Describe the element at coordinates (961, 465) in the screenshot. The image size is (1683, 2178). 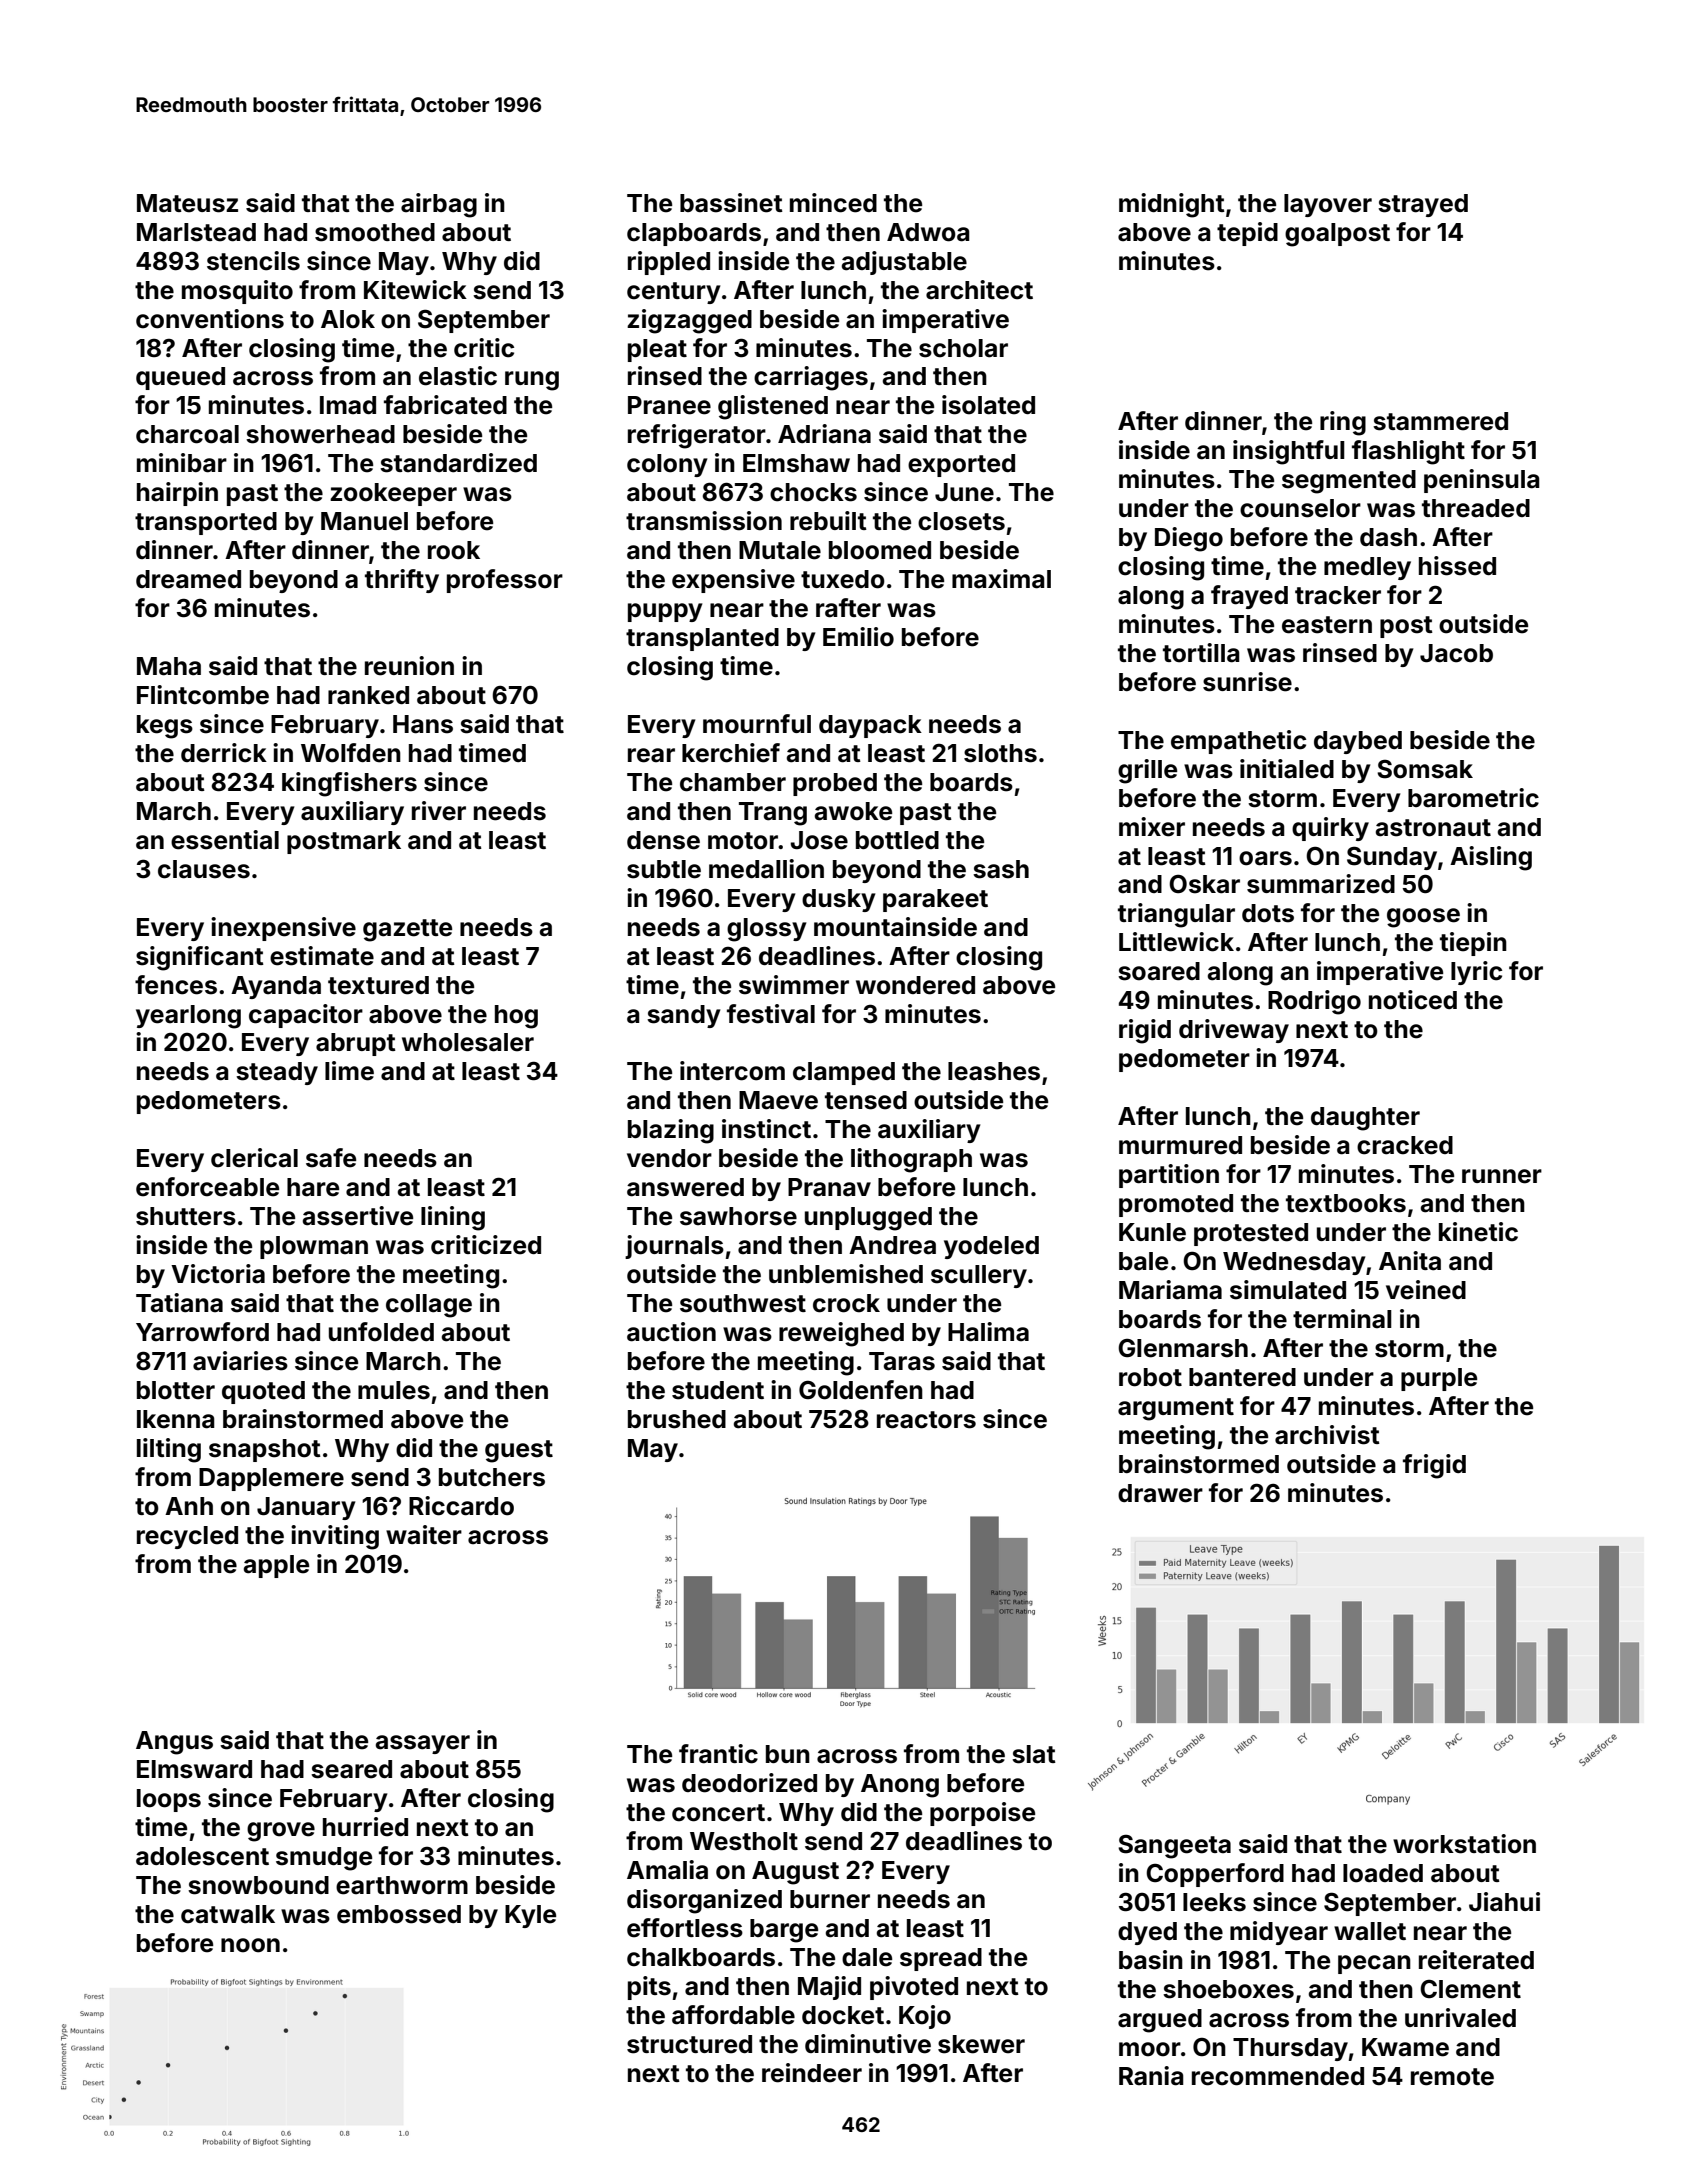
I see `exported` at that location.
